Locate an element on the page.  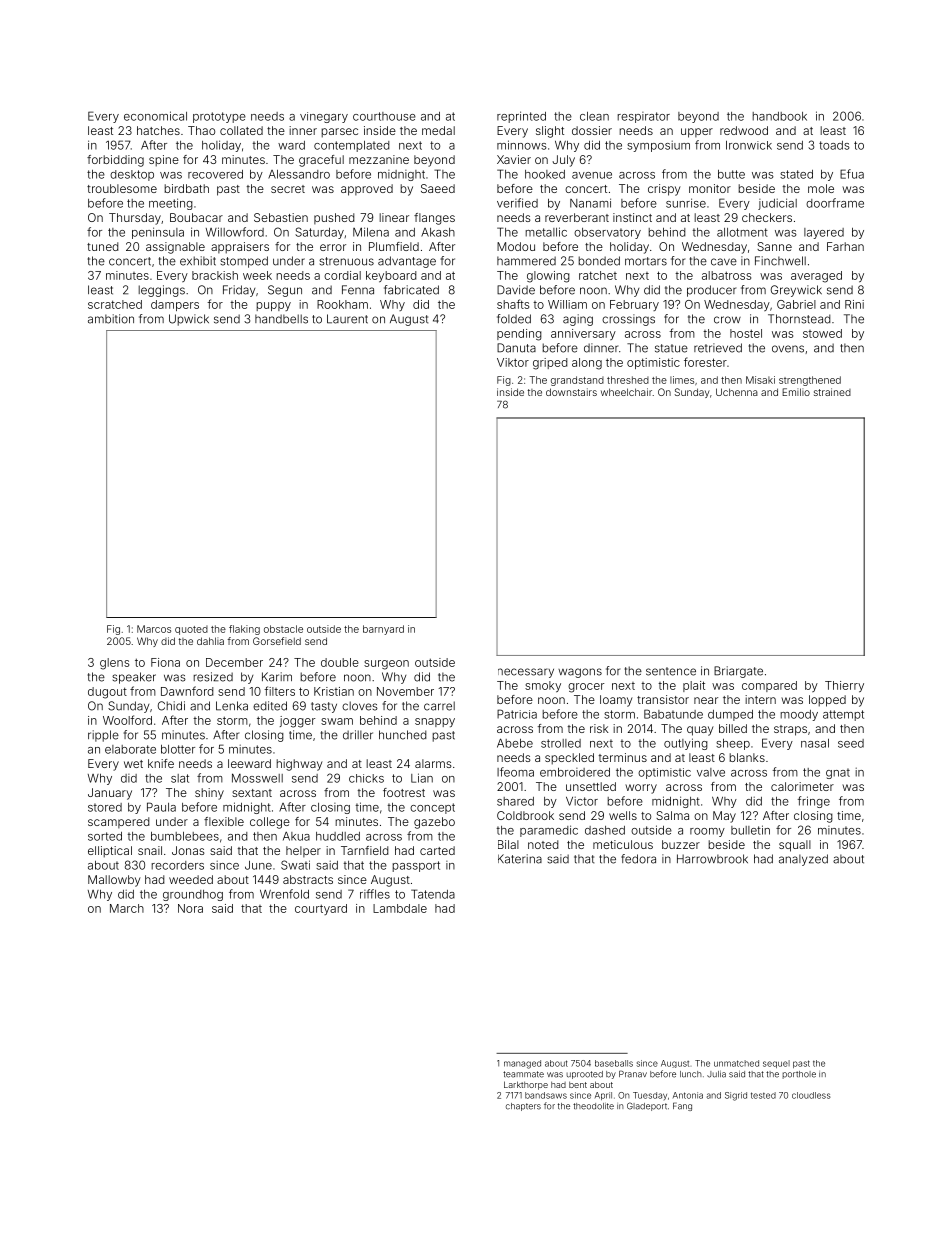
Marcos is located at coordinates (154, 629).
